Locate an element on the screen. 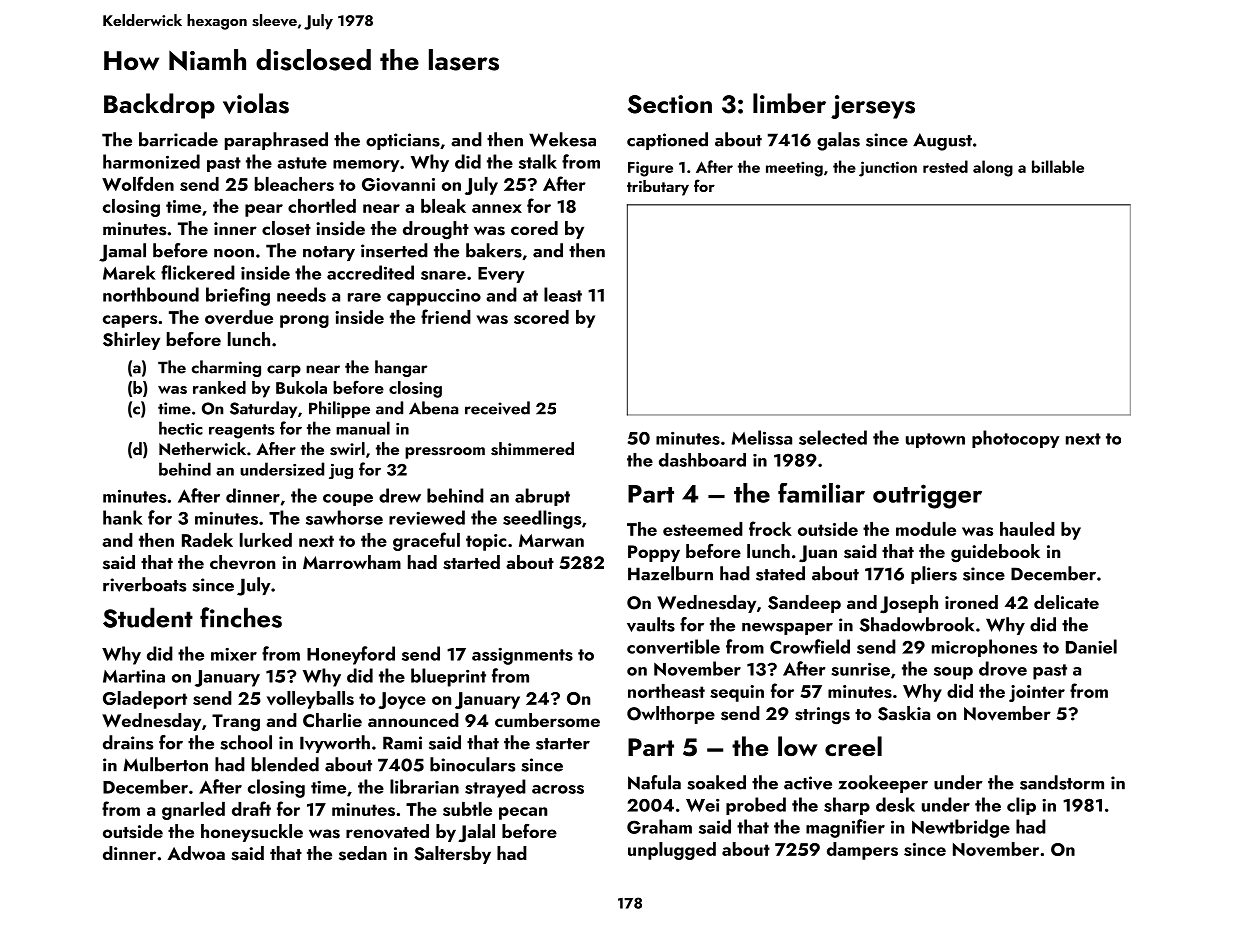  dampers is located at coordinates (862, 851).
